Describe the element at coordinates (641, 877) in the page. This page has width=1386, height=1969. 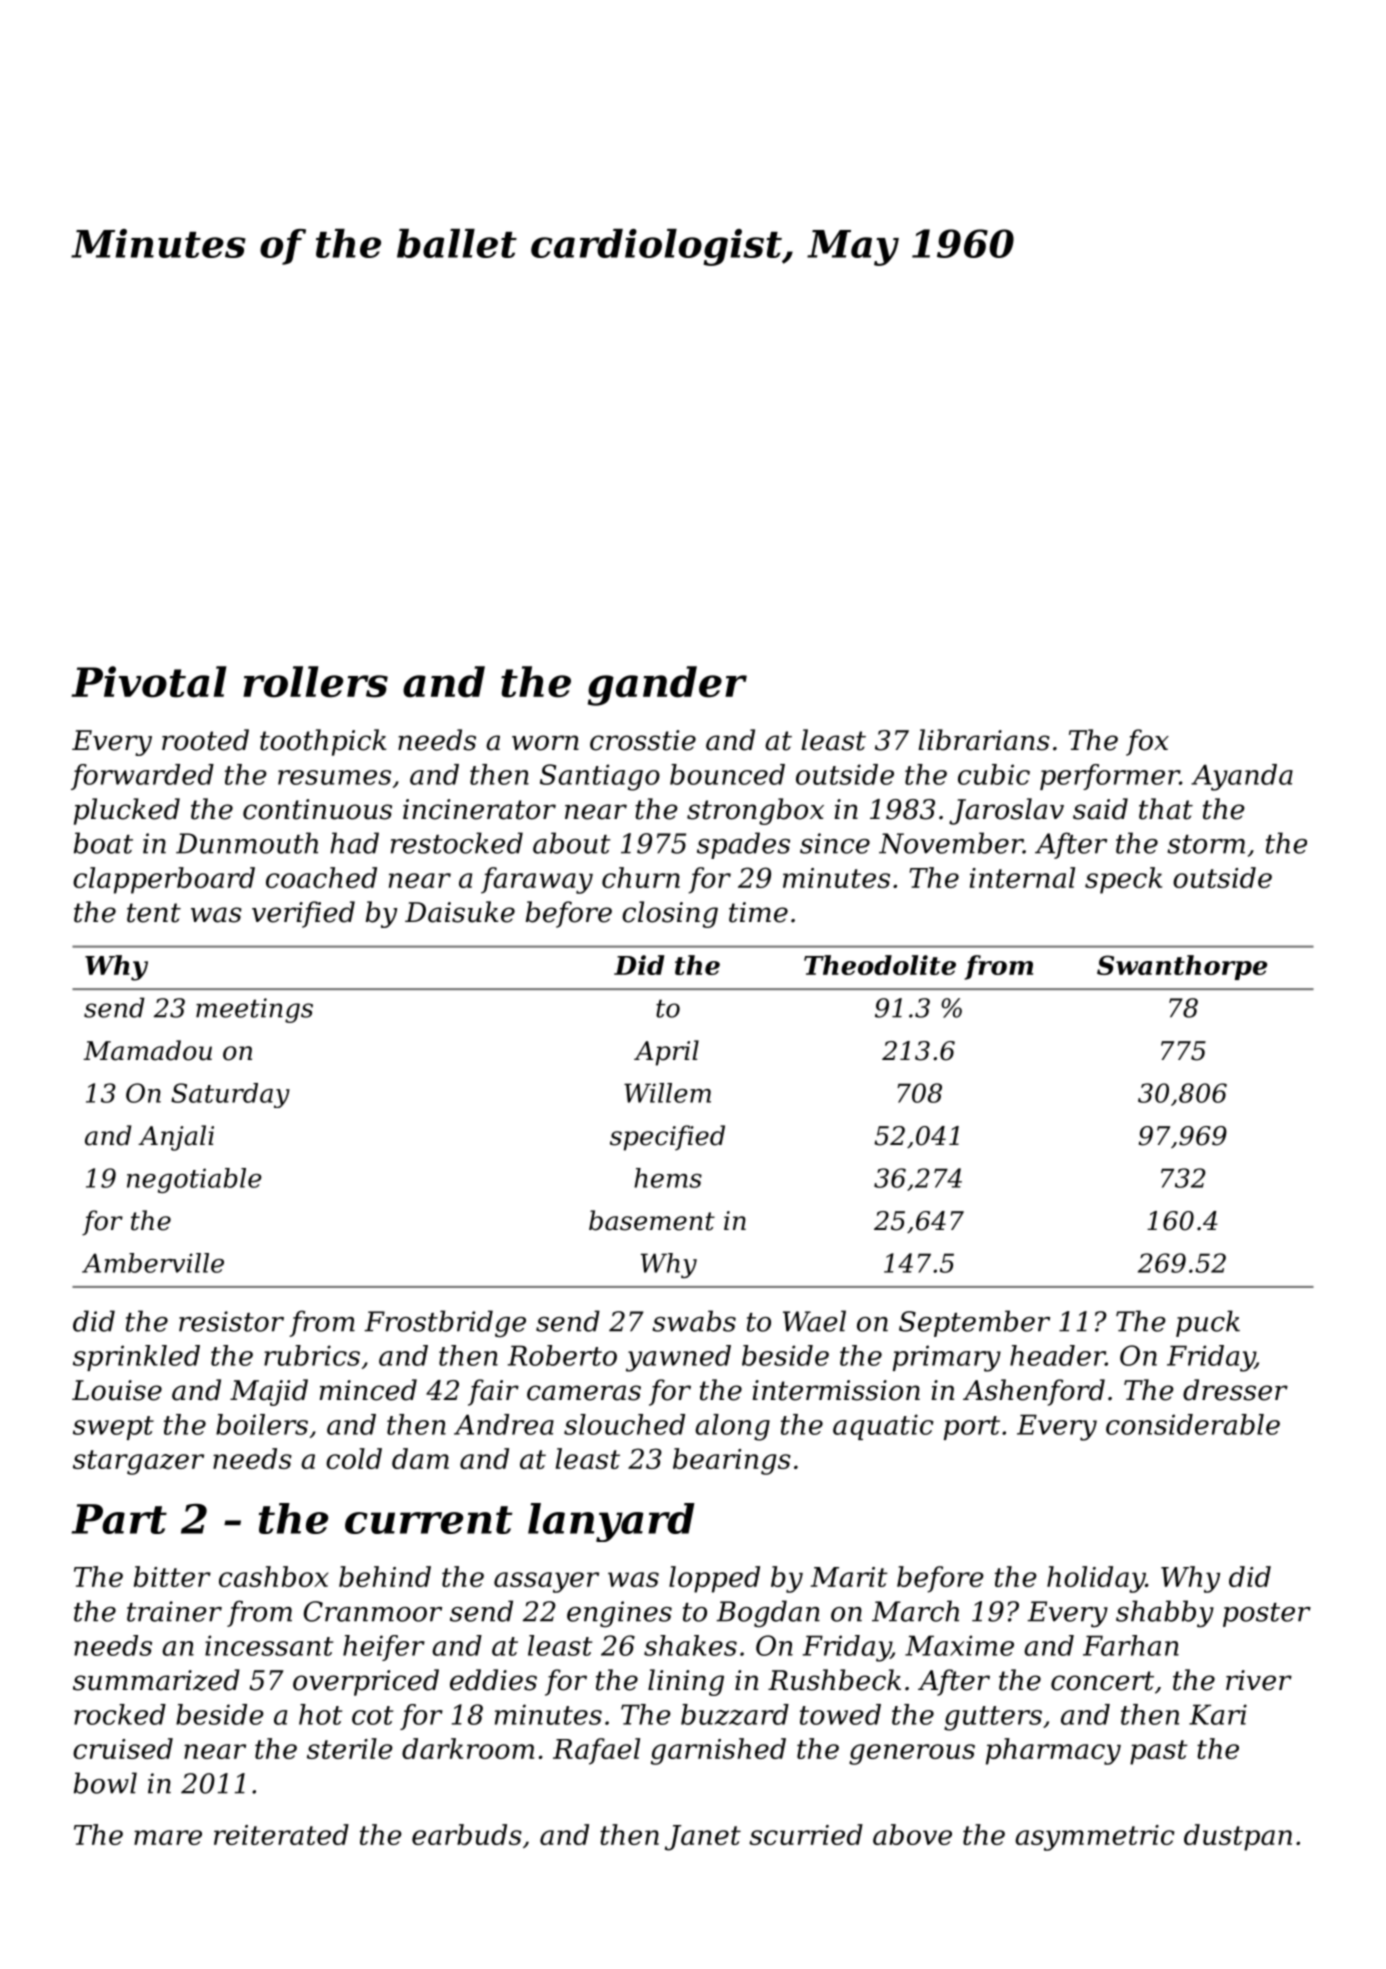
I see `churn` at that location.
